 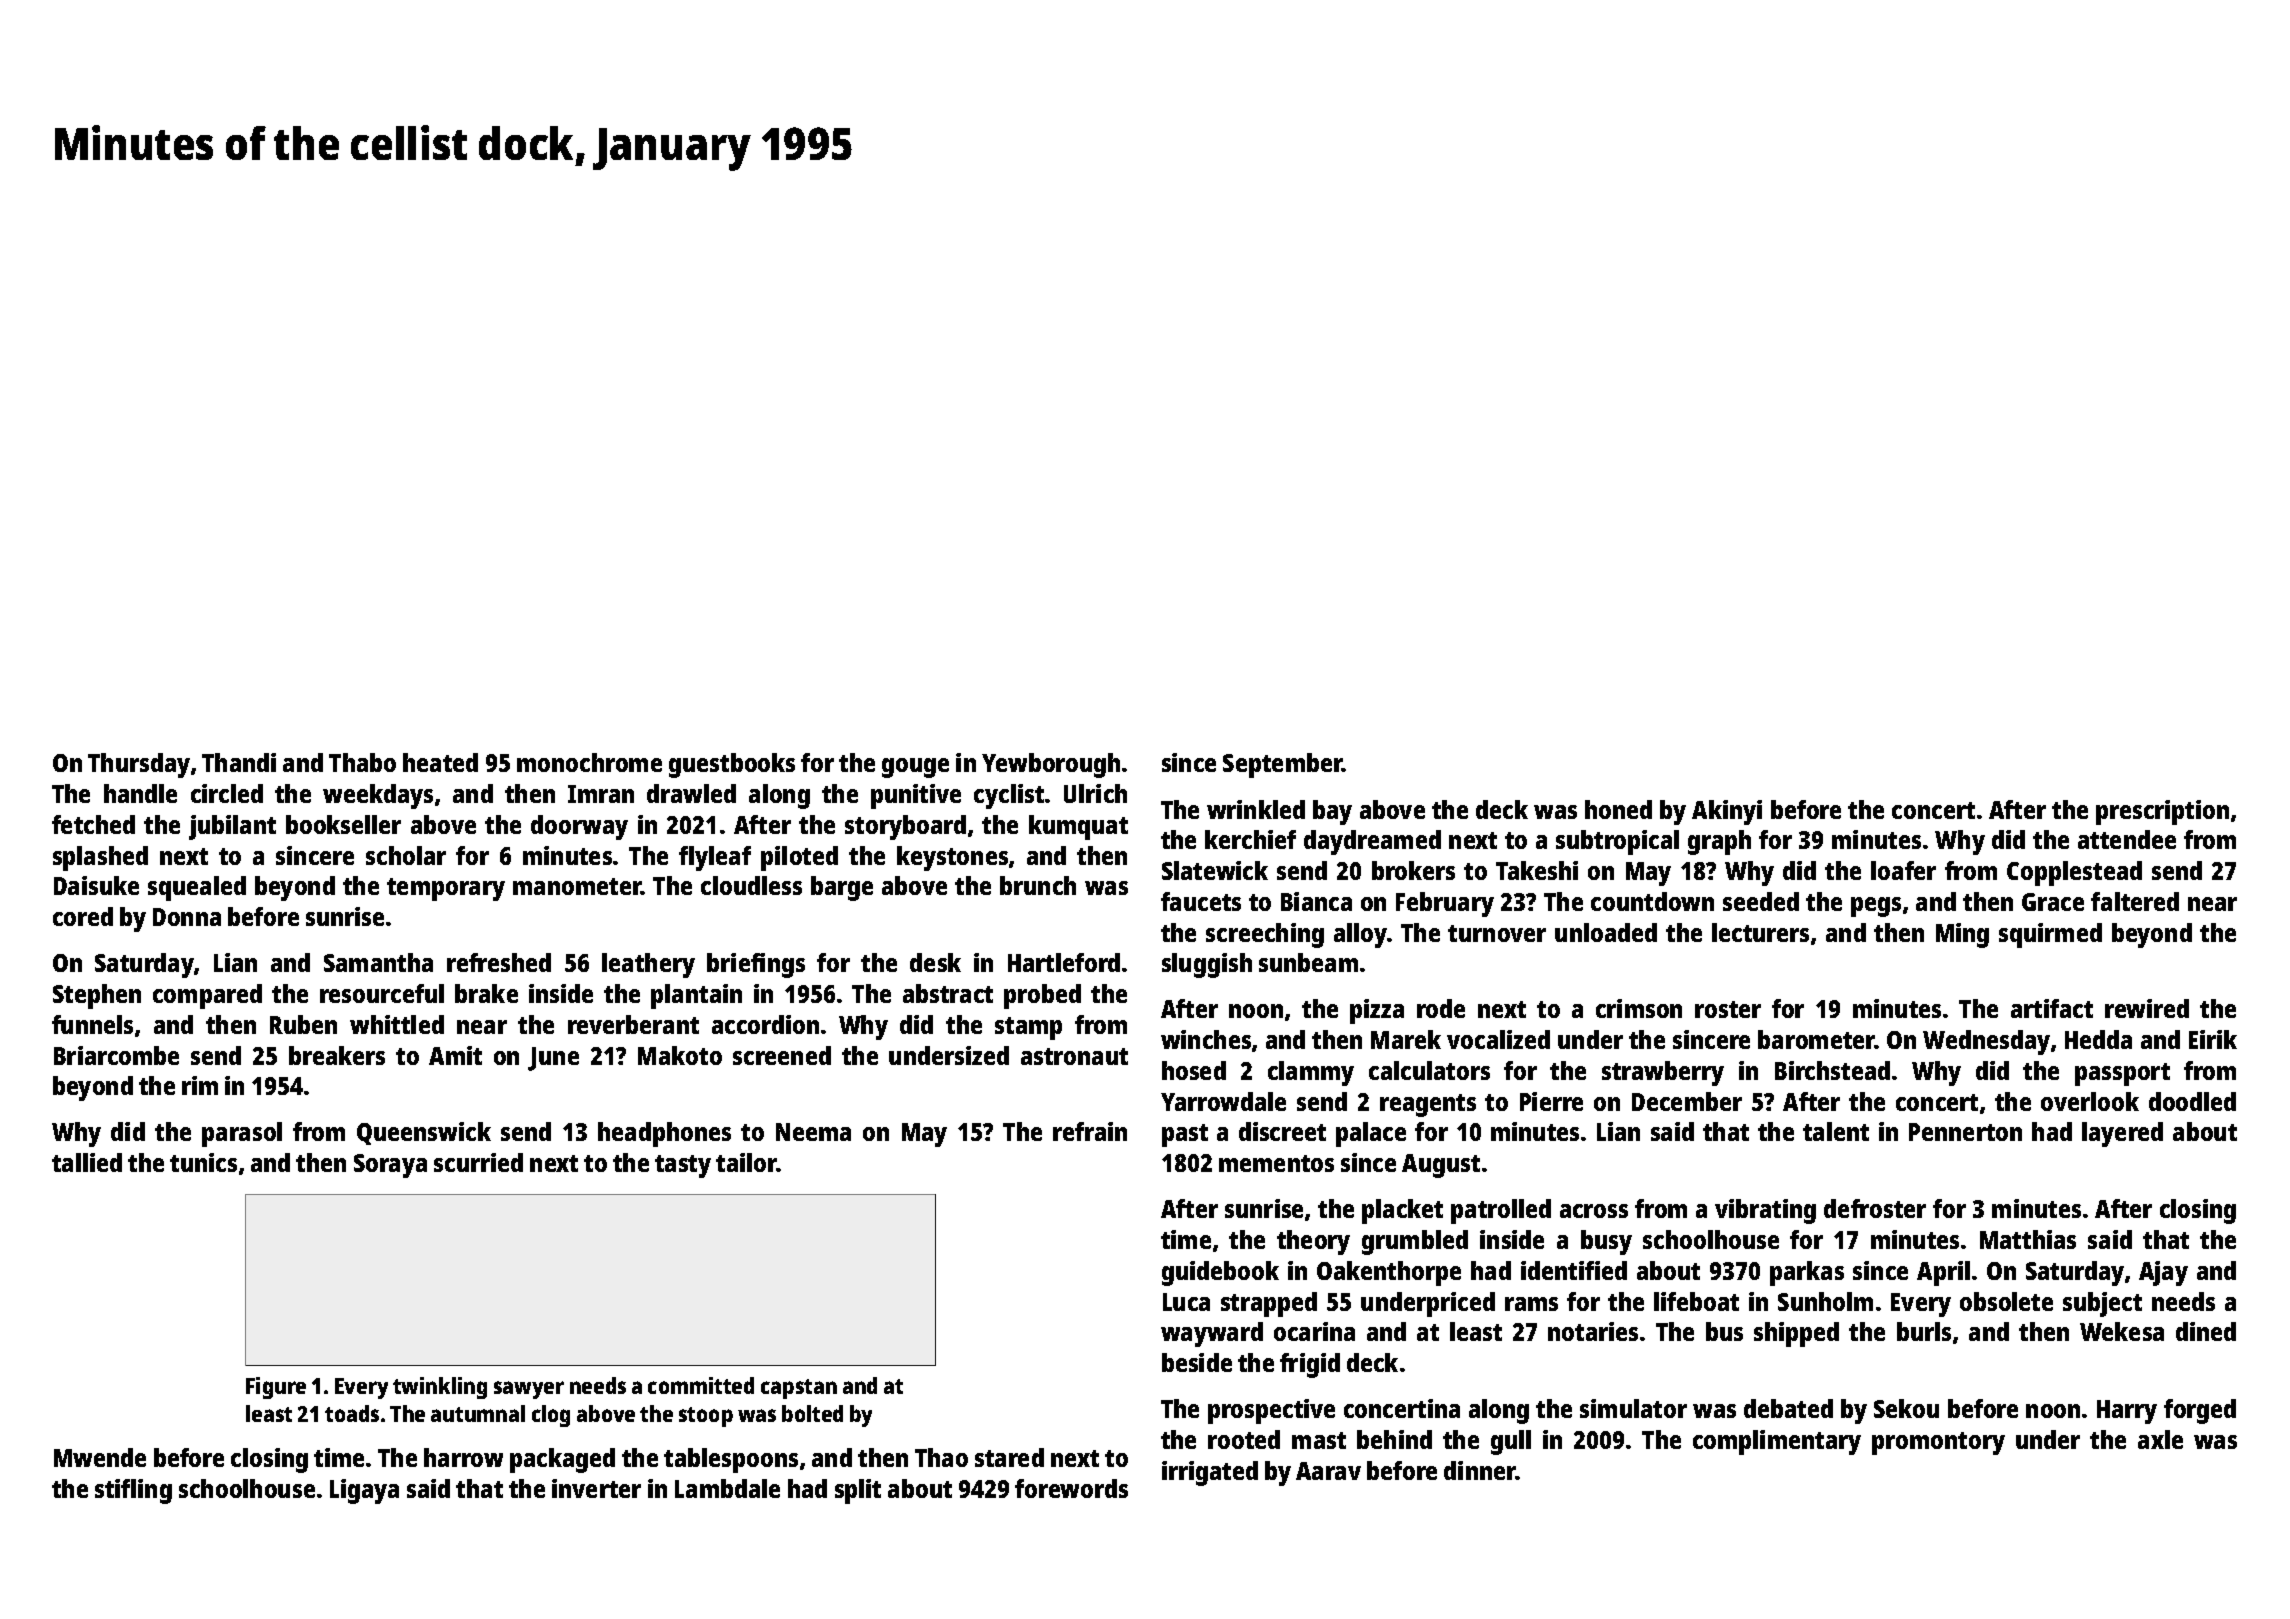 I want to click on prescription, so click(x=2162, y=812).
